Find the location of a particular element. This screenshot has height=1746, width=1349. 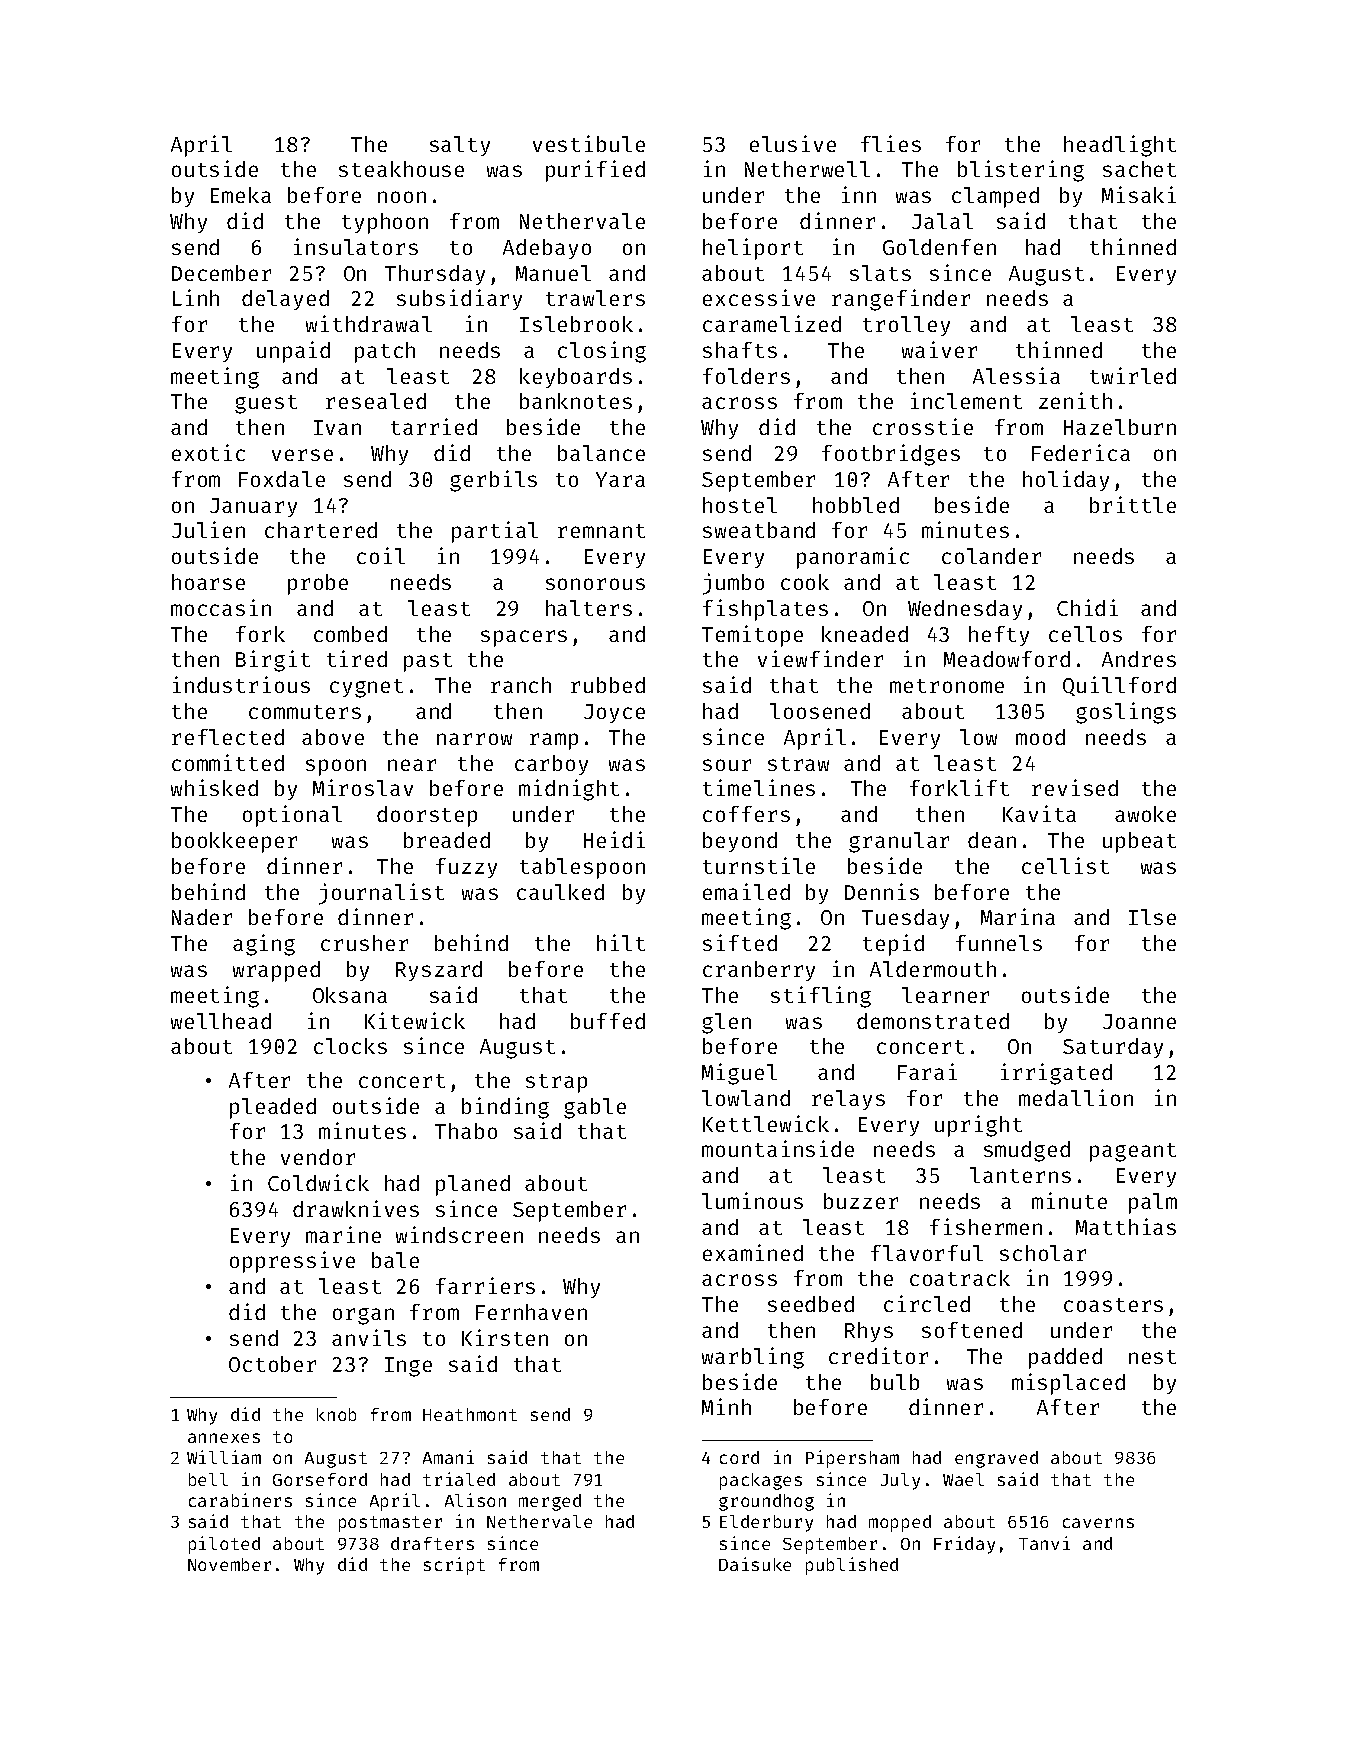

commuters is located at coordinates (305, 712).
